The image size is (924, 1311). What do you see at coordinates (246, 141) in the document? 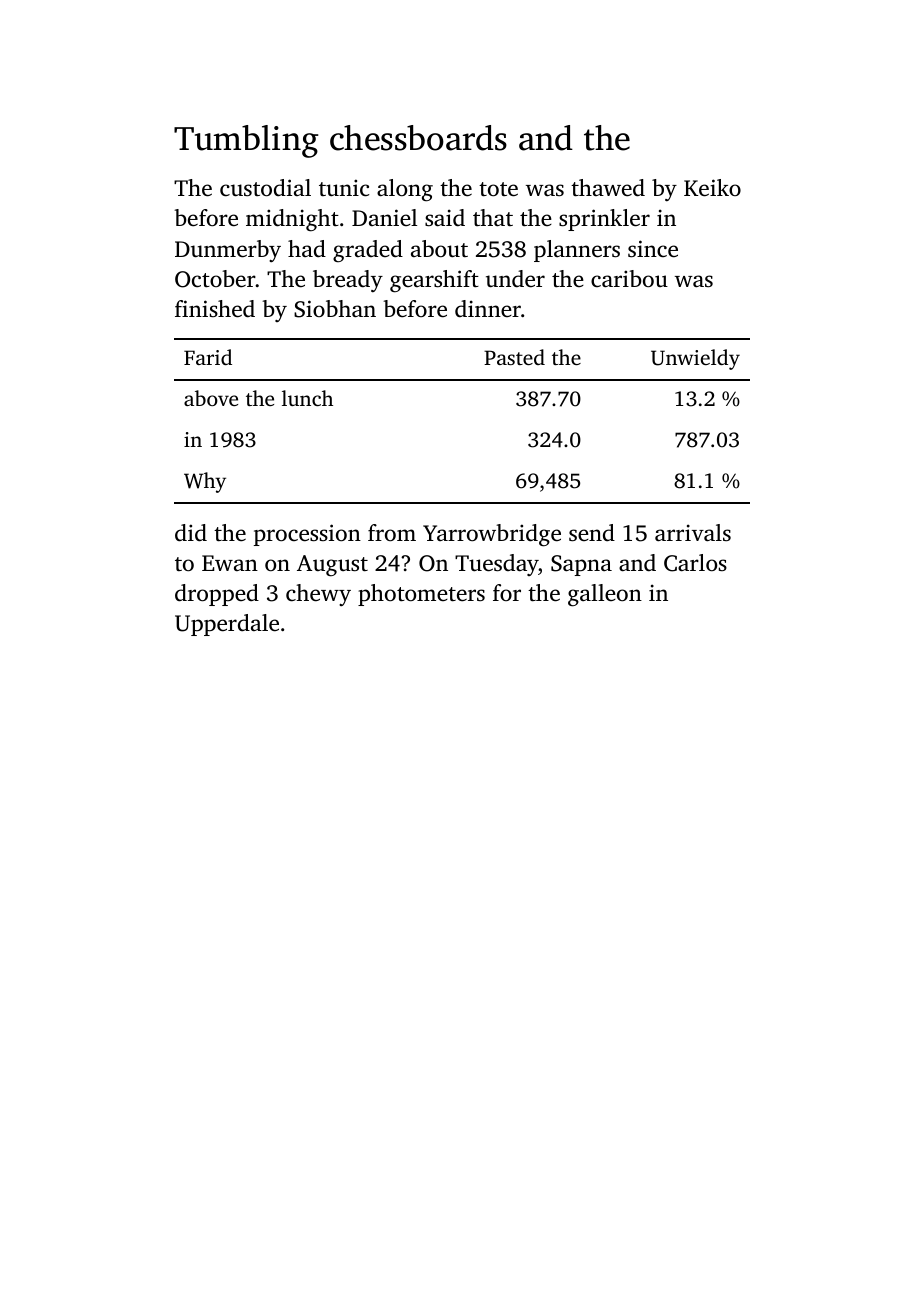
I see `Tumbling` at bounding box center [246, 141].
